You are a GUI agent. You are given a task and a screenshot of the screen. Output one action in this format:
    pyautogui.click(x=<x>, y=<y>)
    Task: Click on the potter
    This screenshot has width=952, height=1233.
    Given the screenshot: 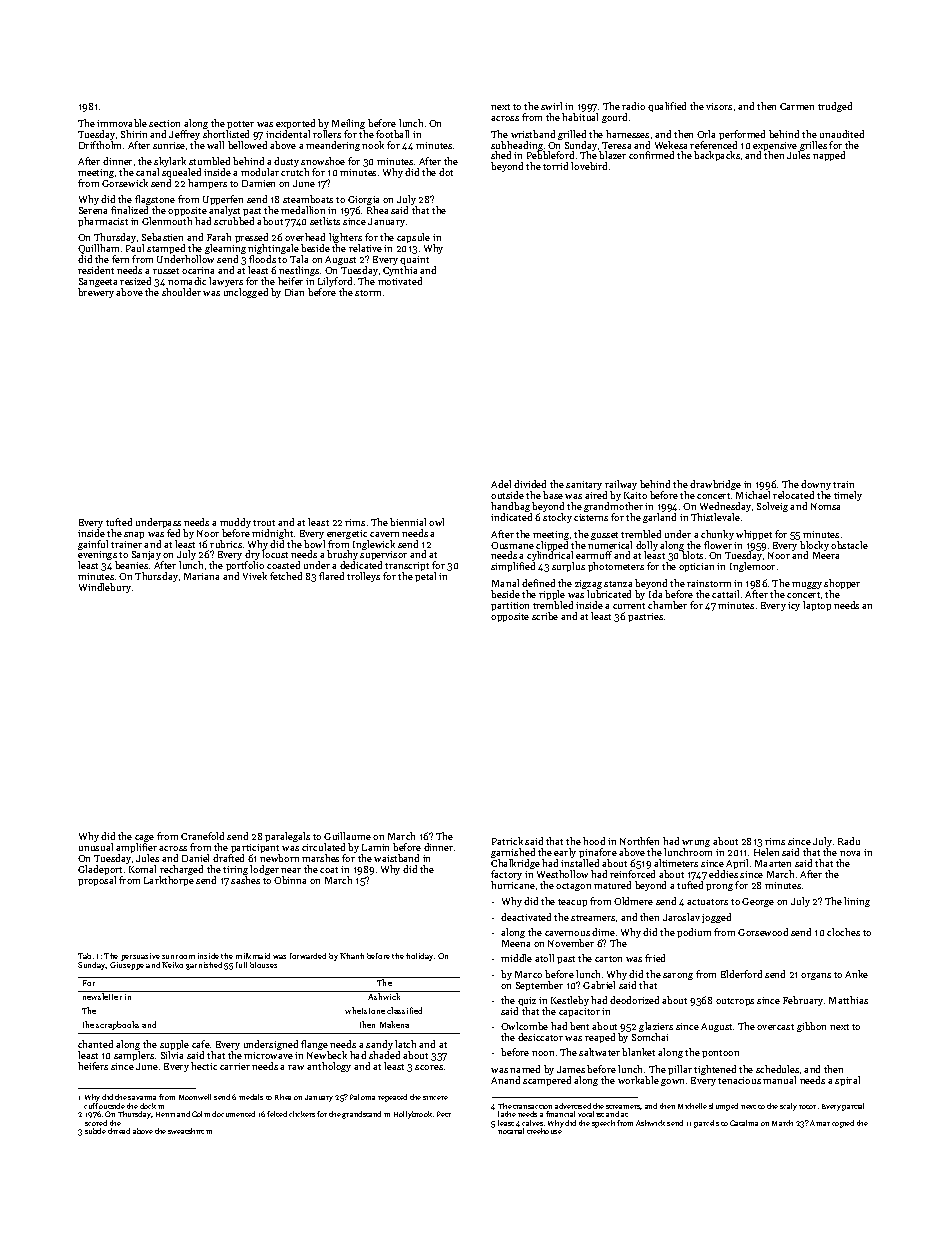 What is the action you would take?
    pyautogui.click(x=240, y=125)
